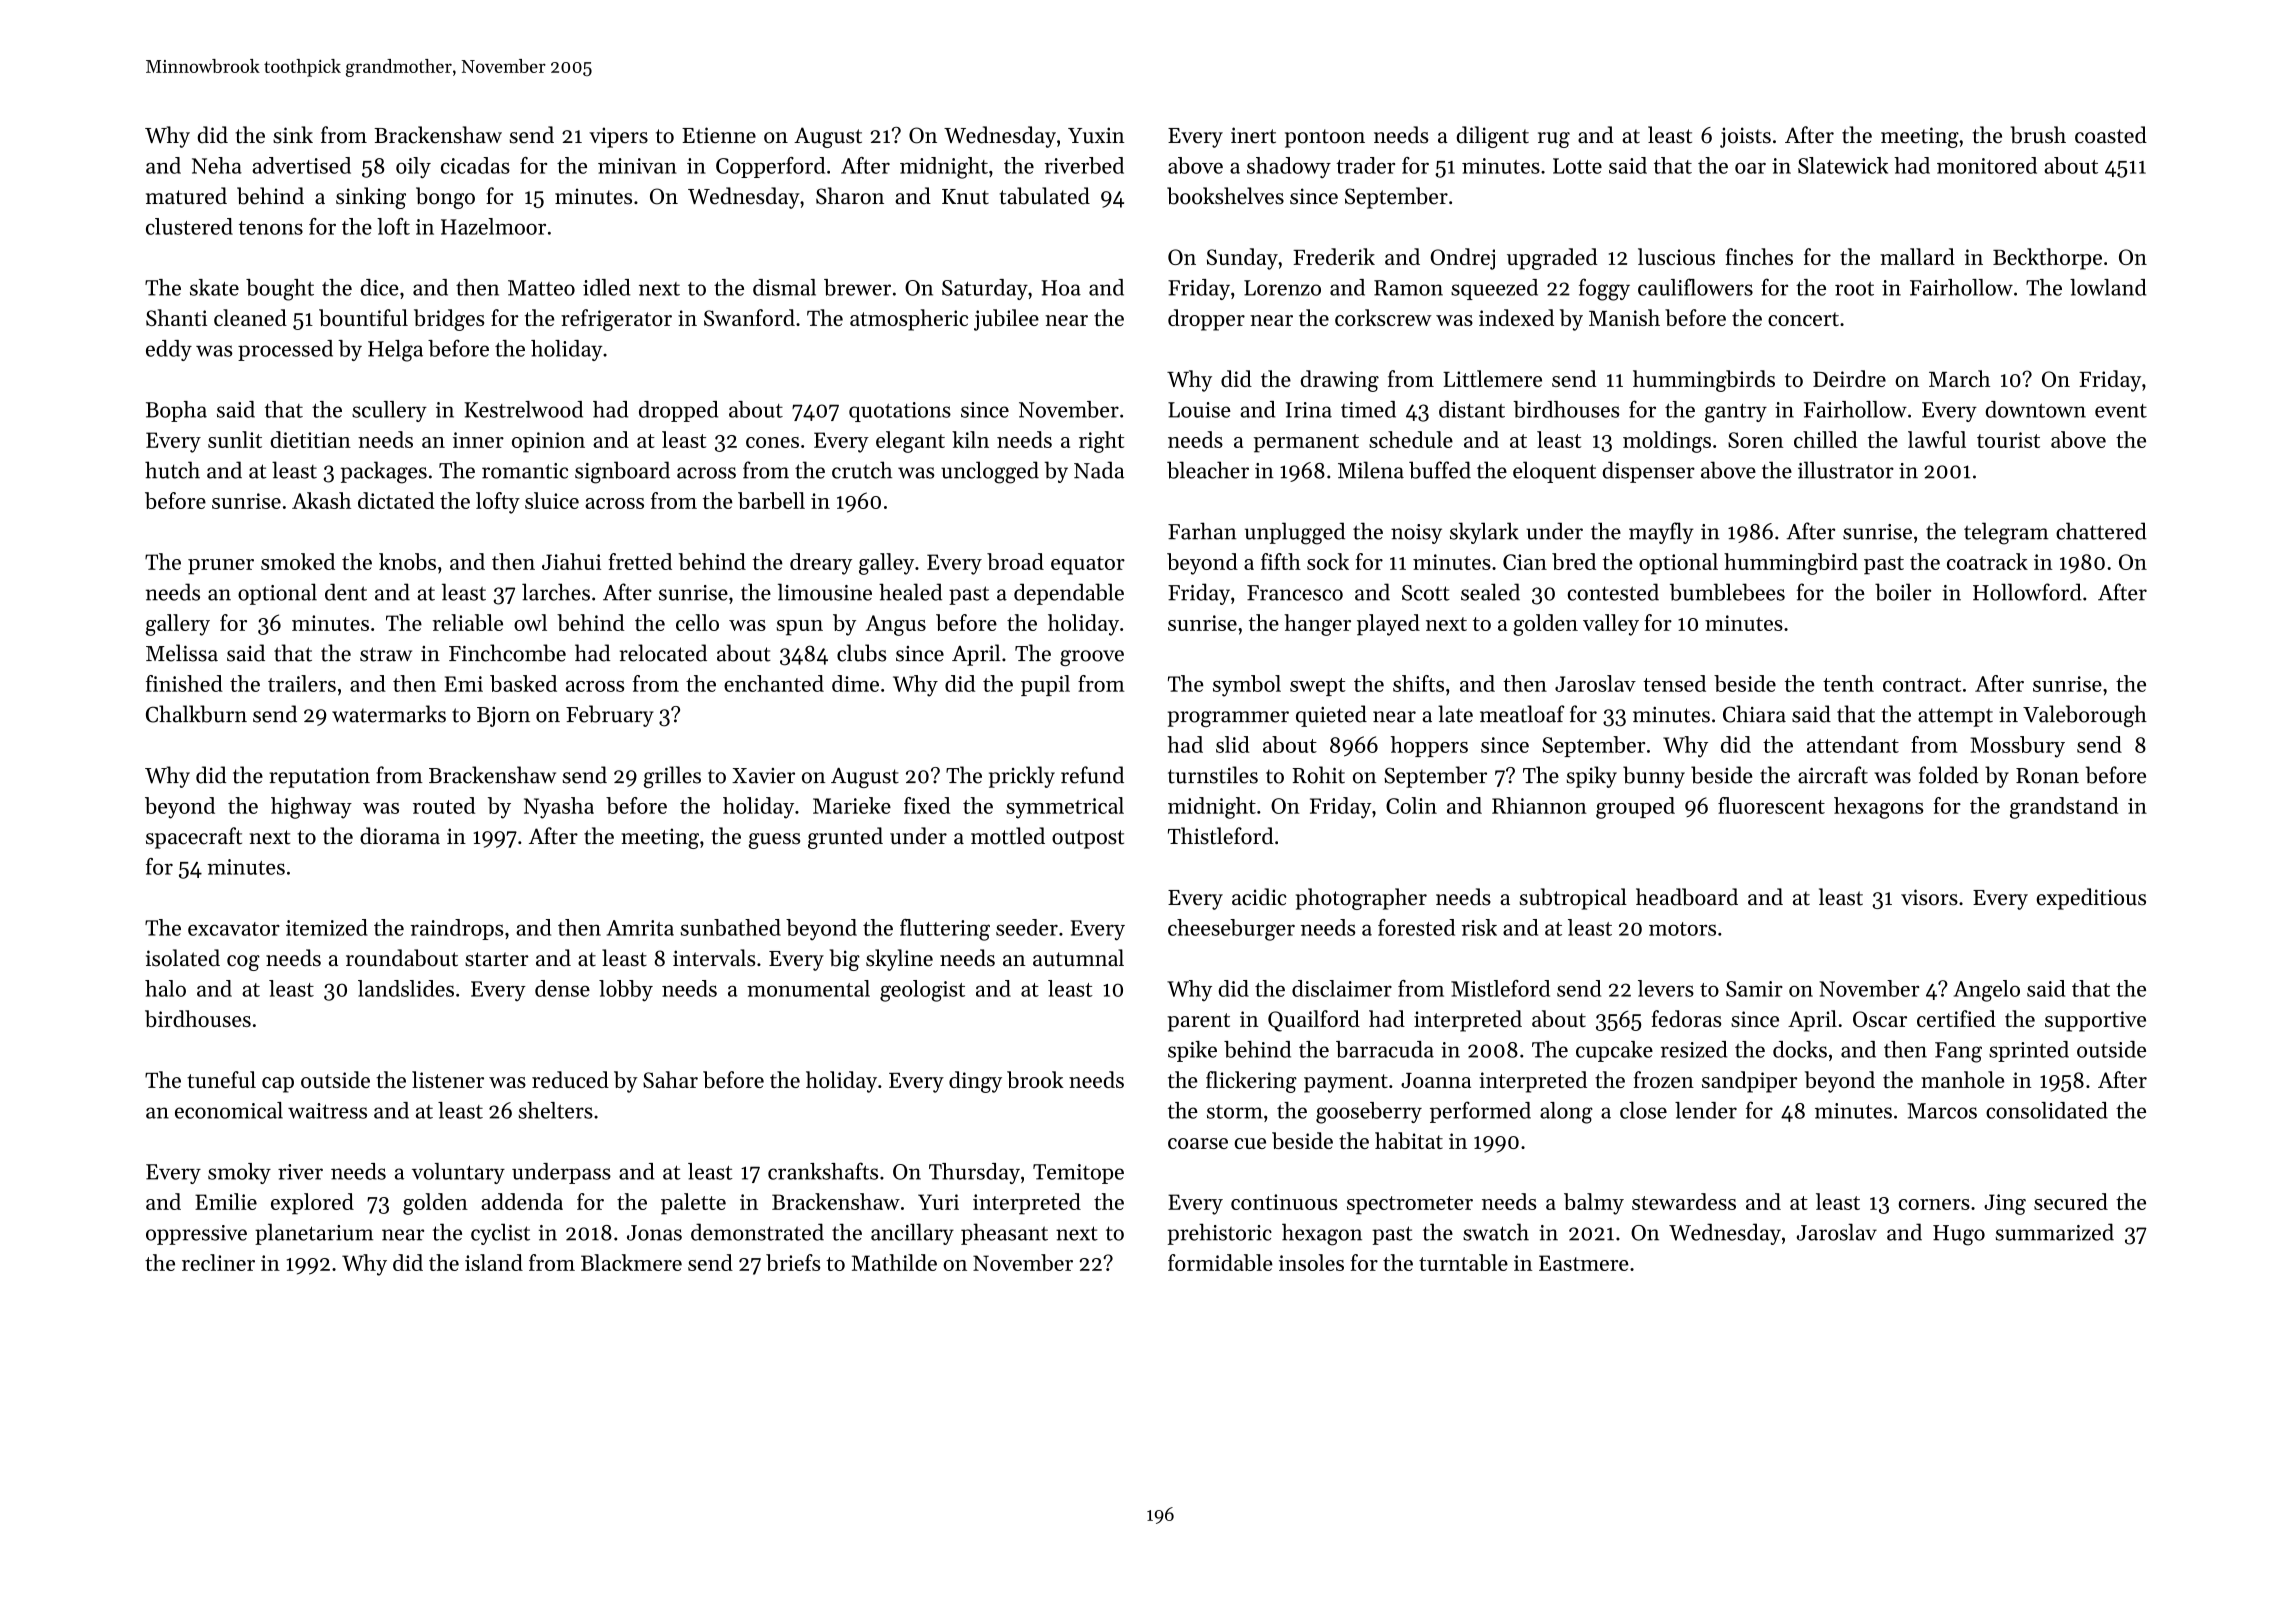 This screenshot has height=1620, width=2292. Describe the element at coordinates (229, 1110) in the screenshot. I see `economical` at that location.
